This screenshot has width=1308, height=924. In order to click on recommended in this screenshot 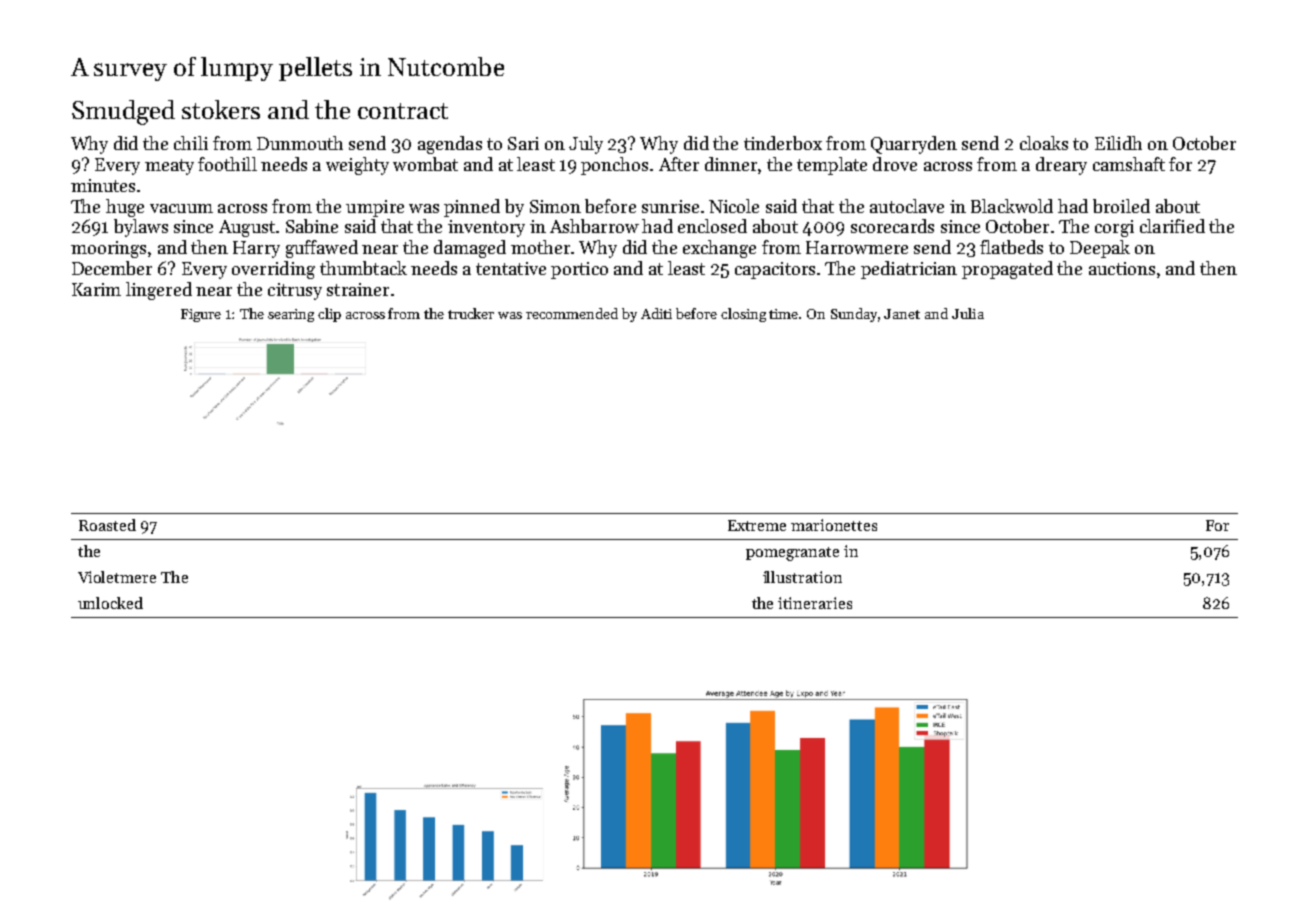, I will do `click(572, 313)`.
